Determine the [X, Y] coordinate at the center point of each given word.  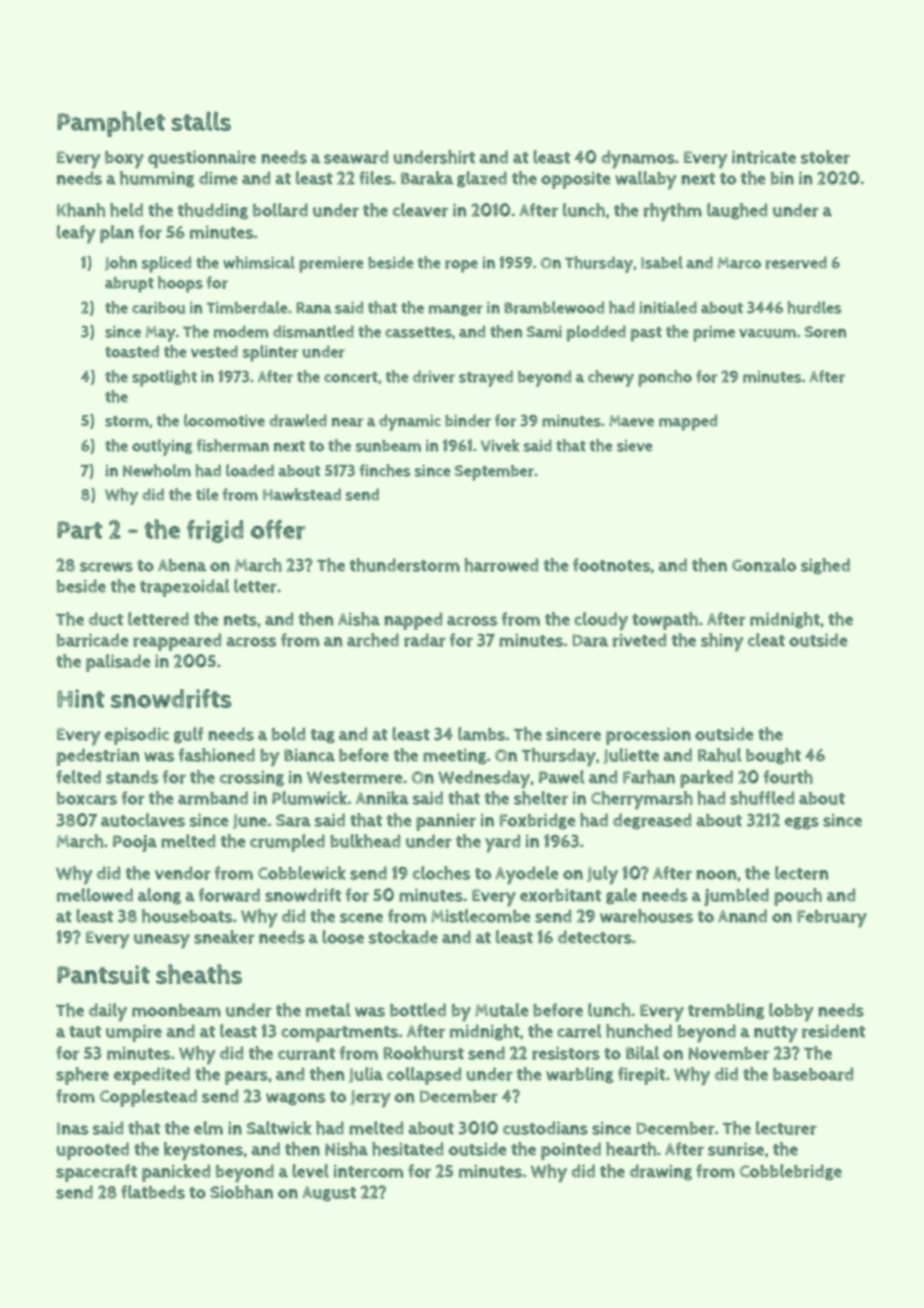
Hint [80, 698]
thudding [213, 211]
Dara [591, 640]
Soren [825, 332]
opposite [576, 180]
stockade [403, 937]
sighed [825, 566]
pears [246, 1078]
